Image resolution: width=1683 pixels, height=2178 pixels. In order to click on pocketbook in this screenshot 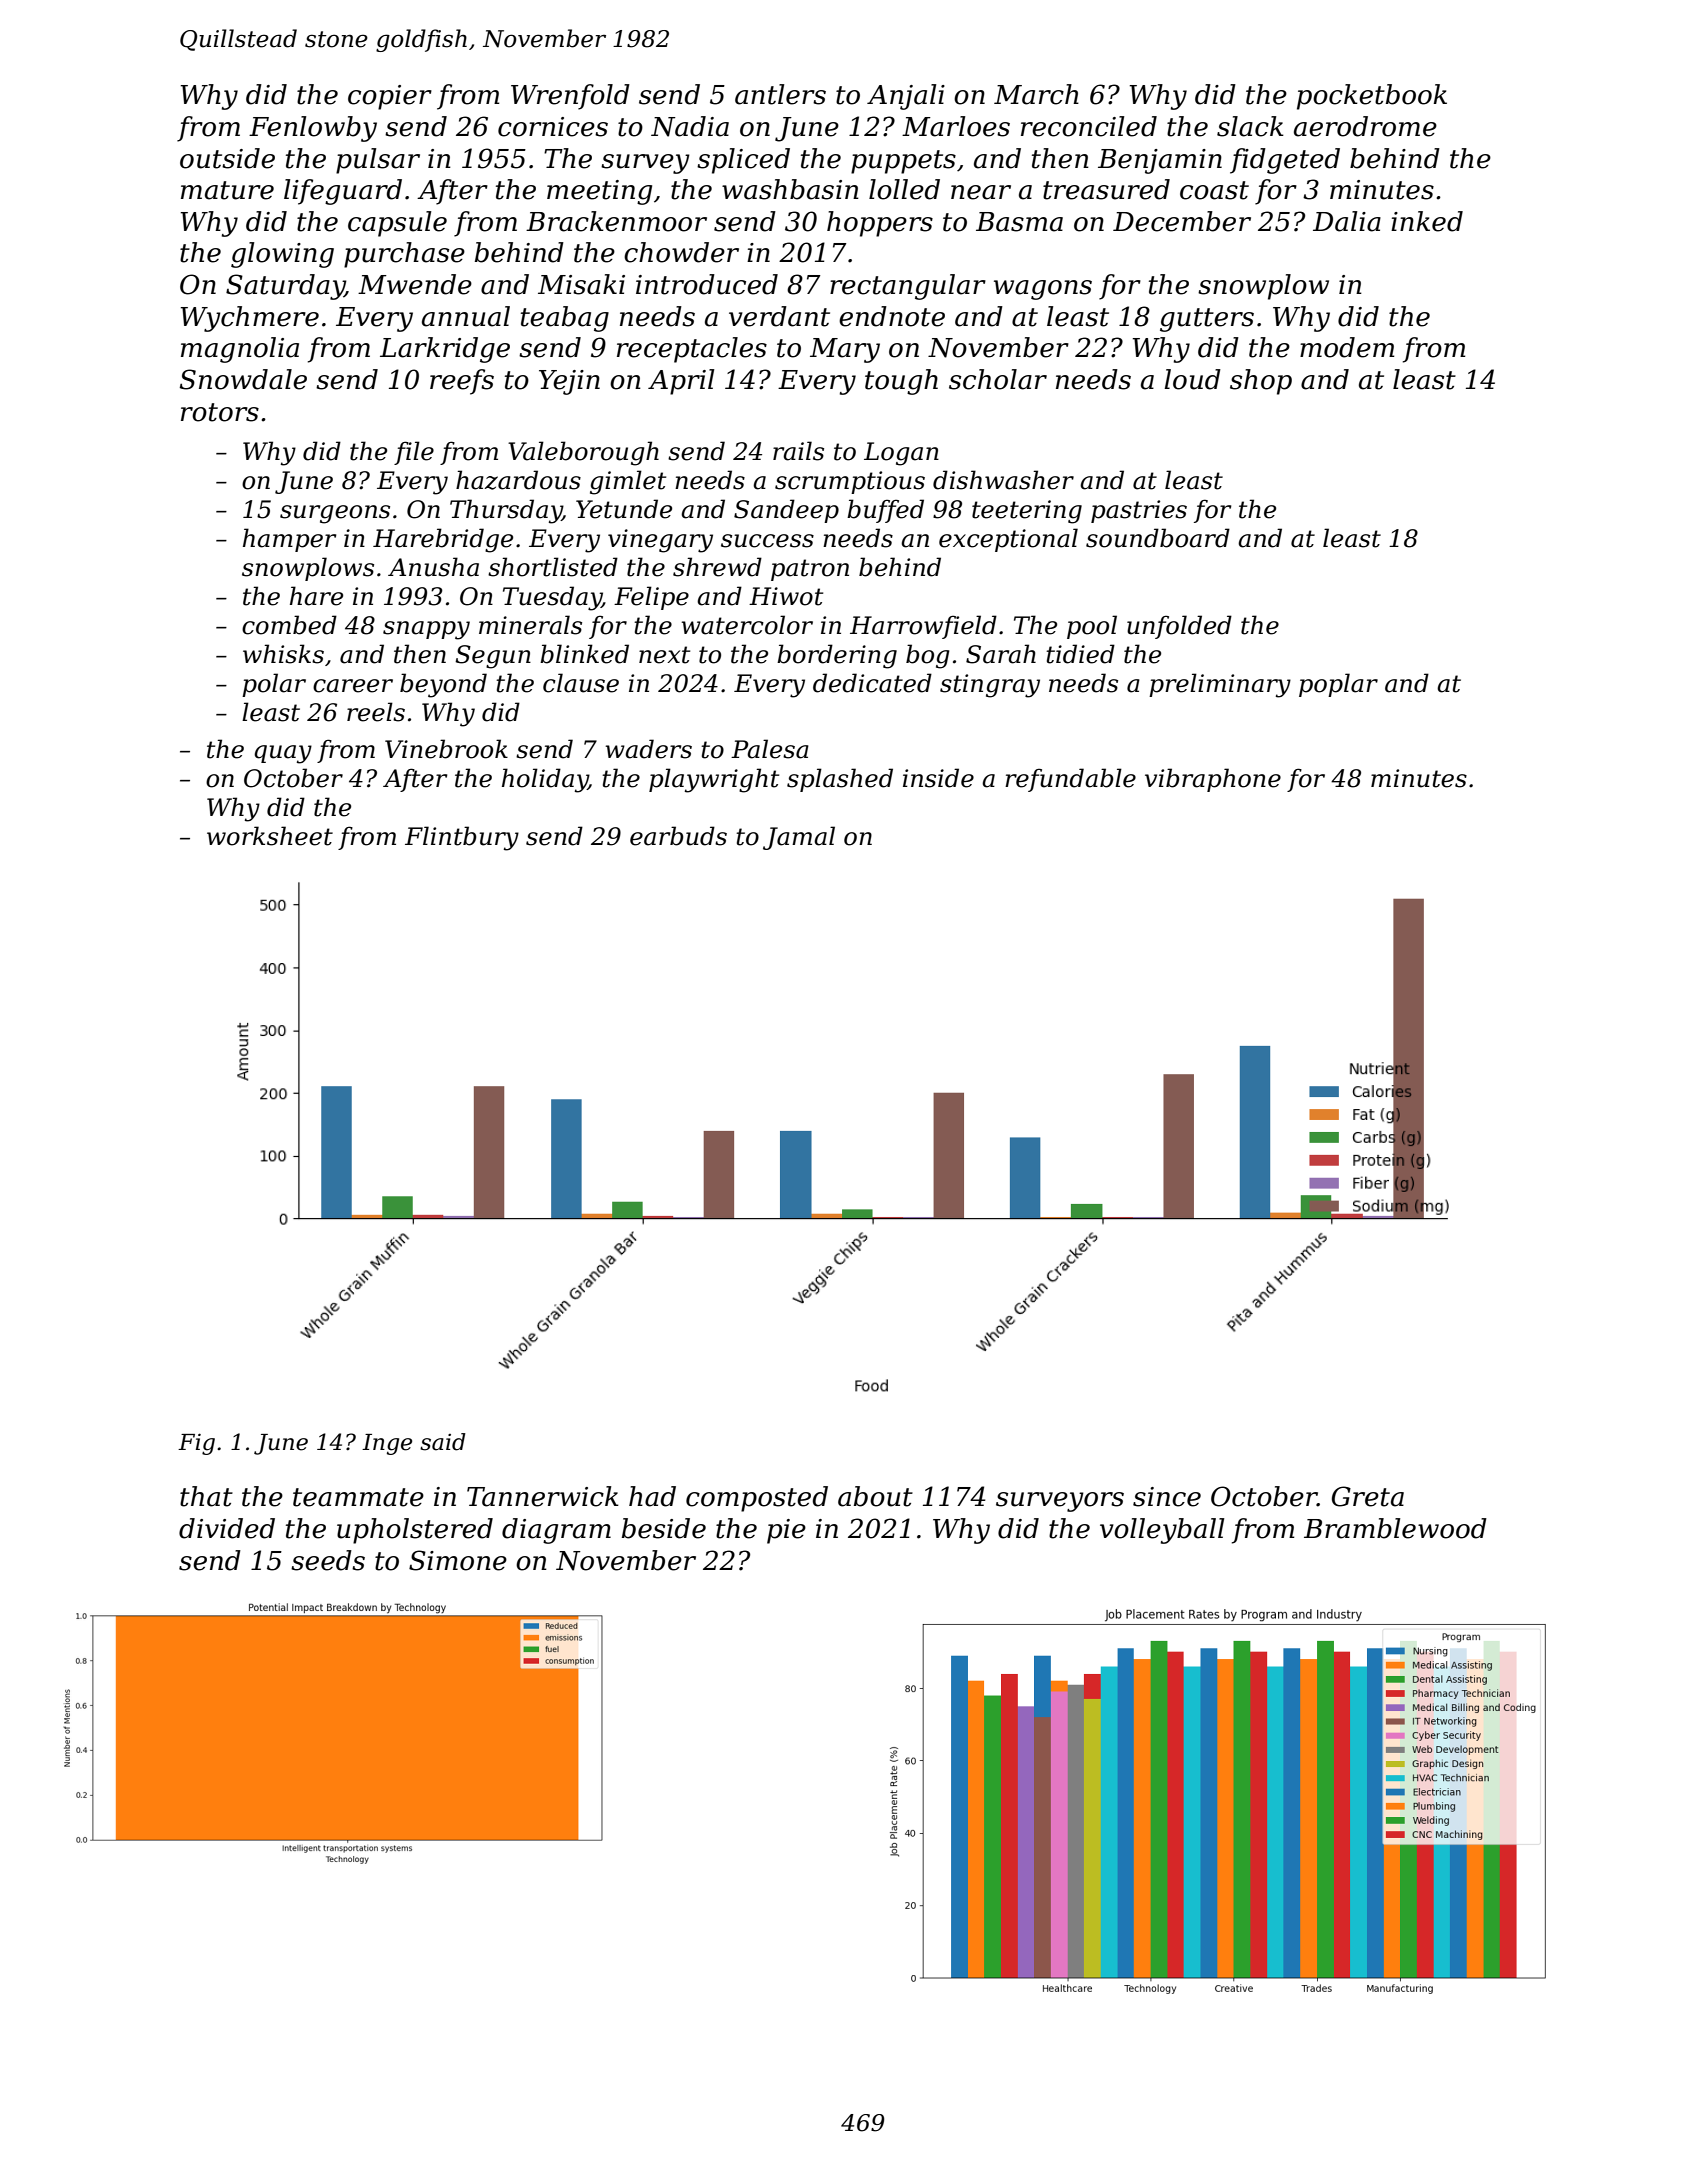, I will do `click(1372, 97)`.
